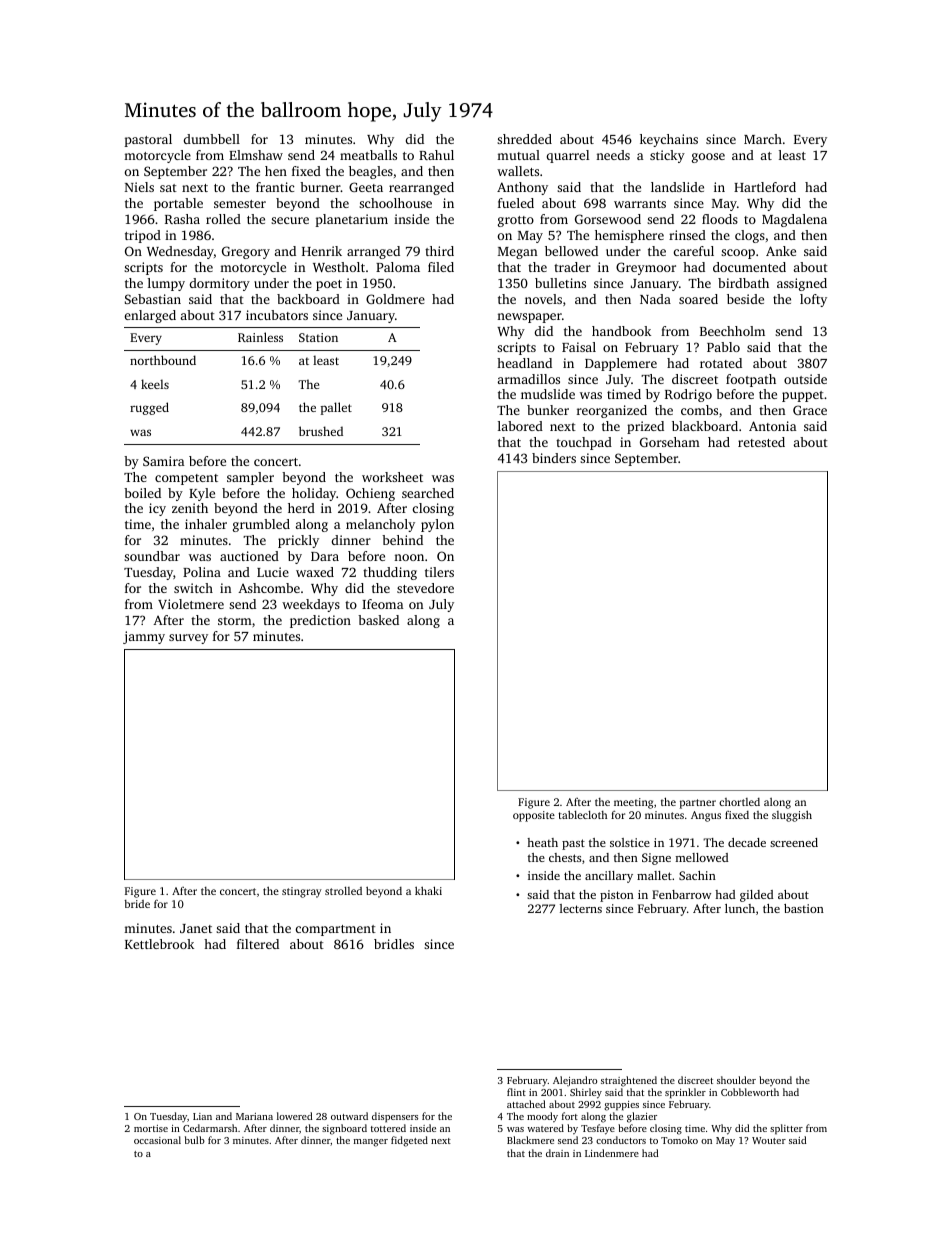 The height and width of the page is (1233, 952). What do you see at coordinates (517, 253) in the page?
I see `Megan` at bounding box center [517, 253].
